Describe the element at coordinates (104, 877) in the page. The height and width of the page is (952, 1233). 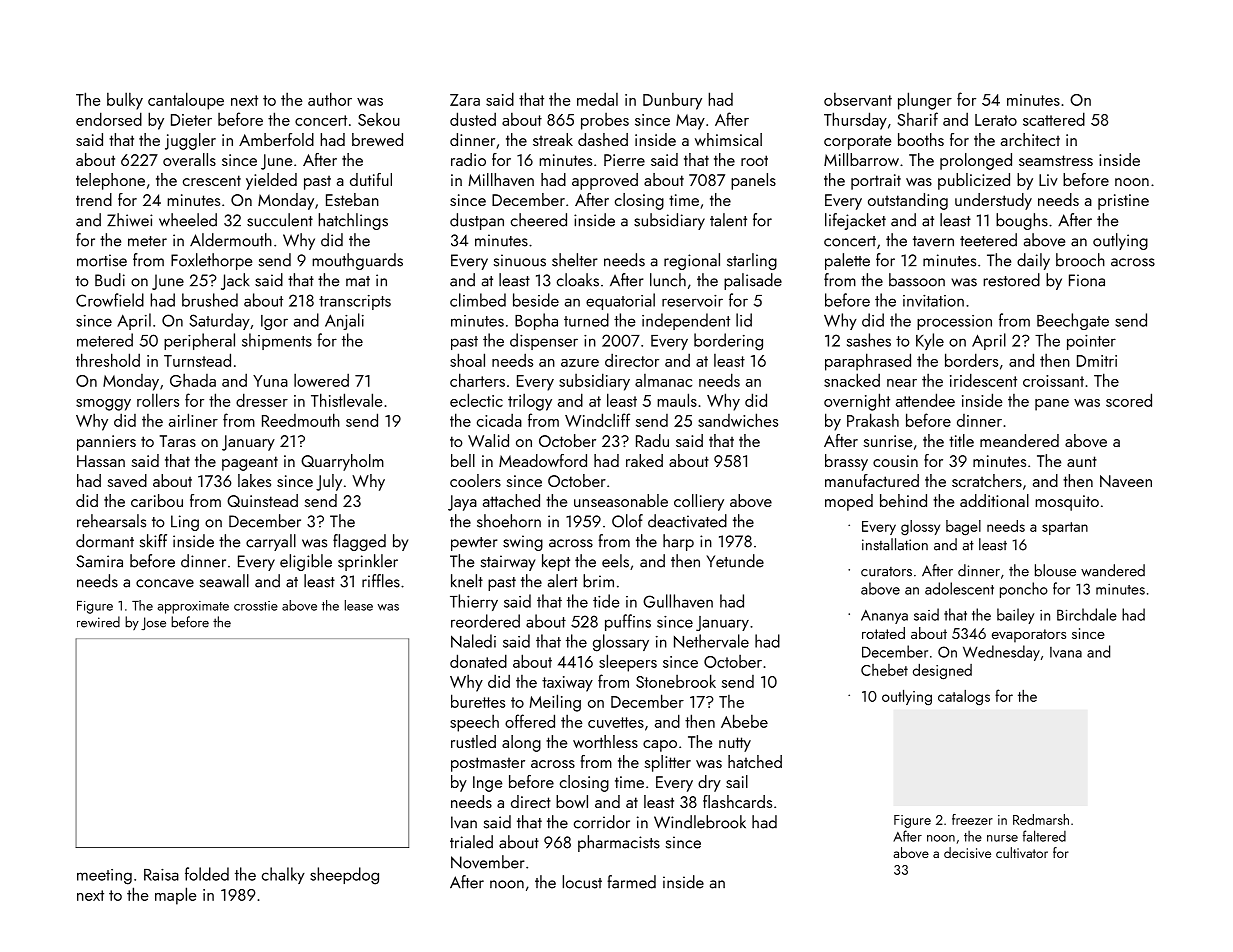
I see `meeting` at that location.
